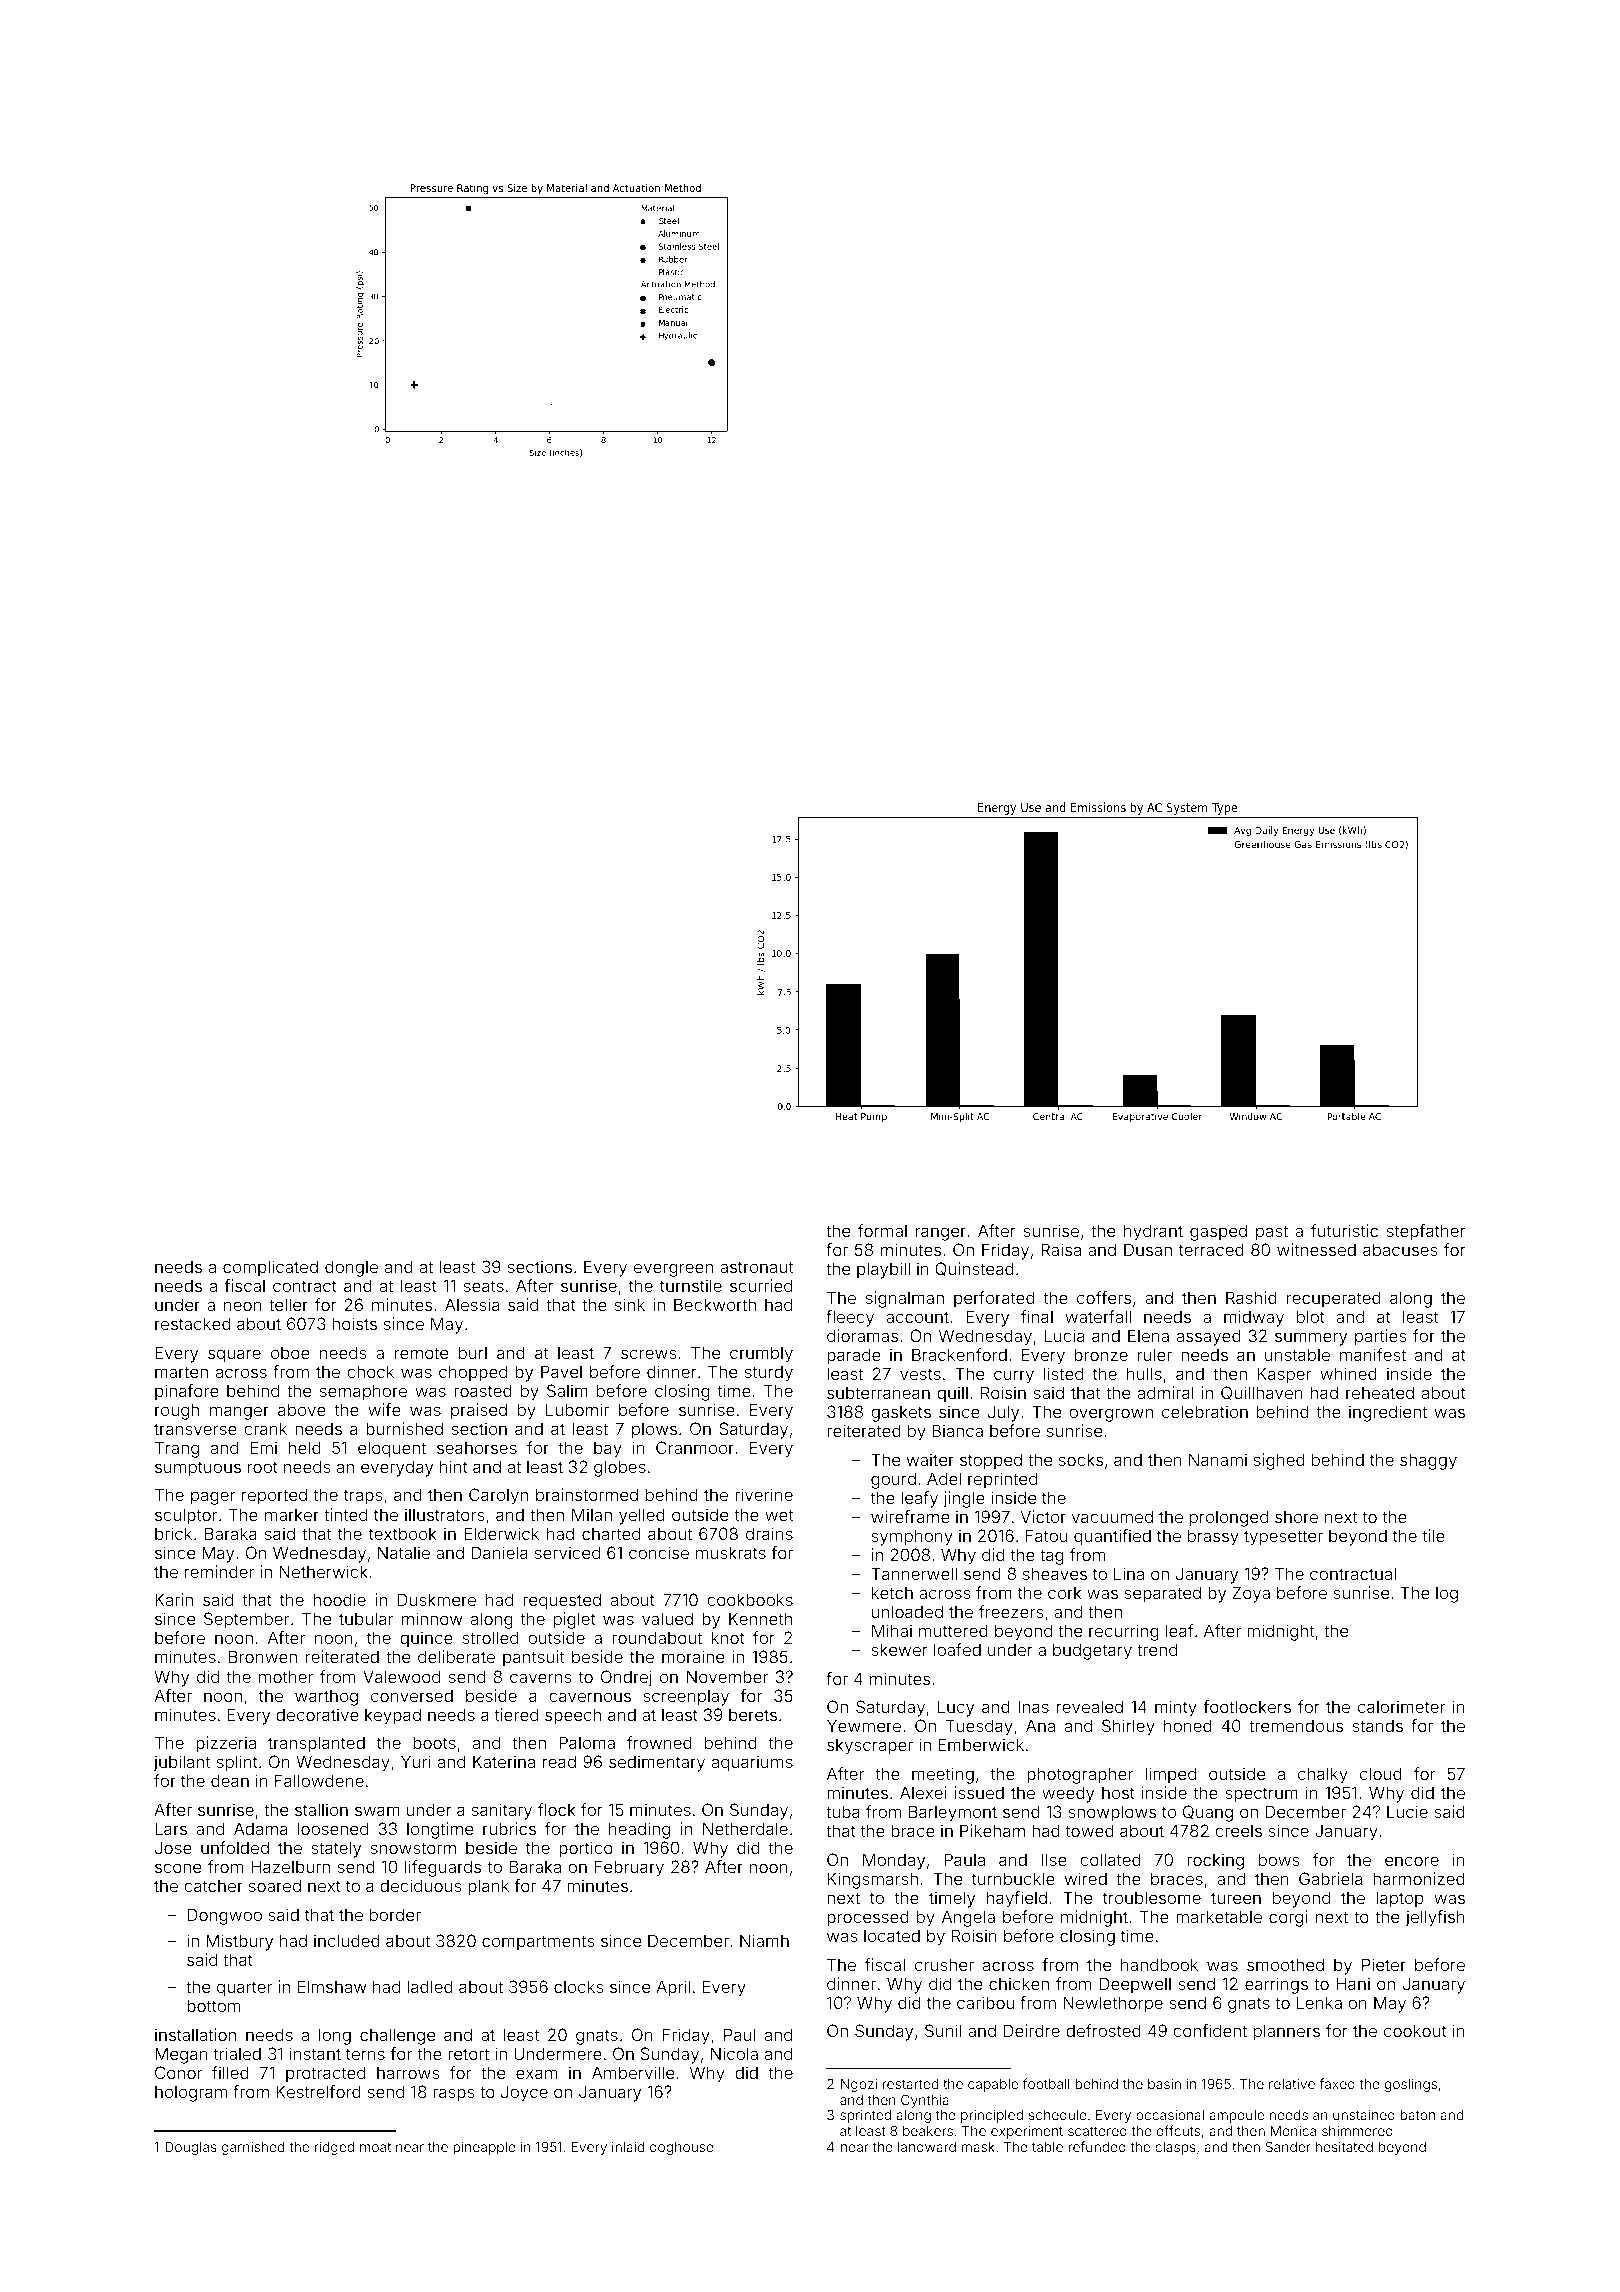 Image resolution: width=1620 pixels, height=2292 pixels. Describe the element at coordinates (270, 1268) in the screenshot. I see `complicated` at that location.
